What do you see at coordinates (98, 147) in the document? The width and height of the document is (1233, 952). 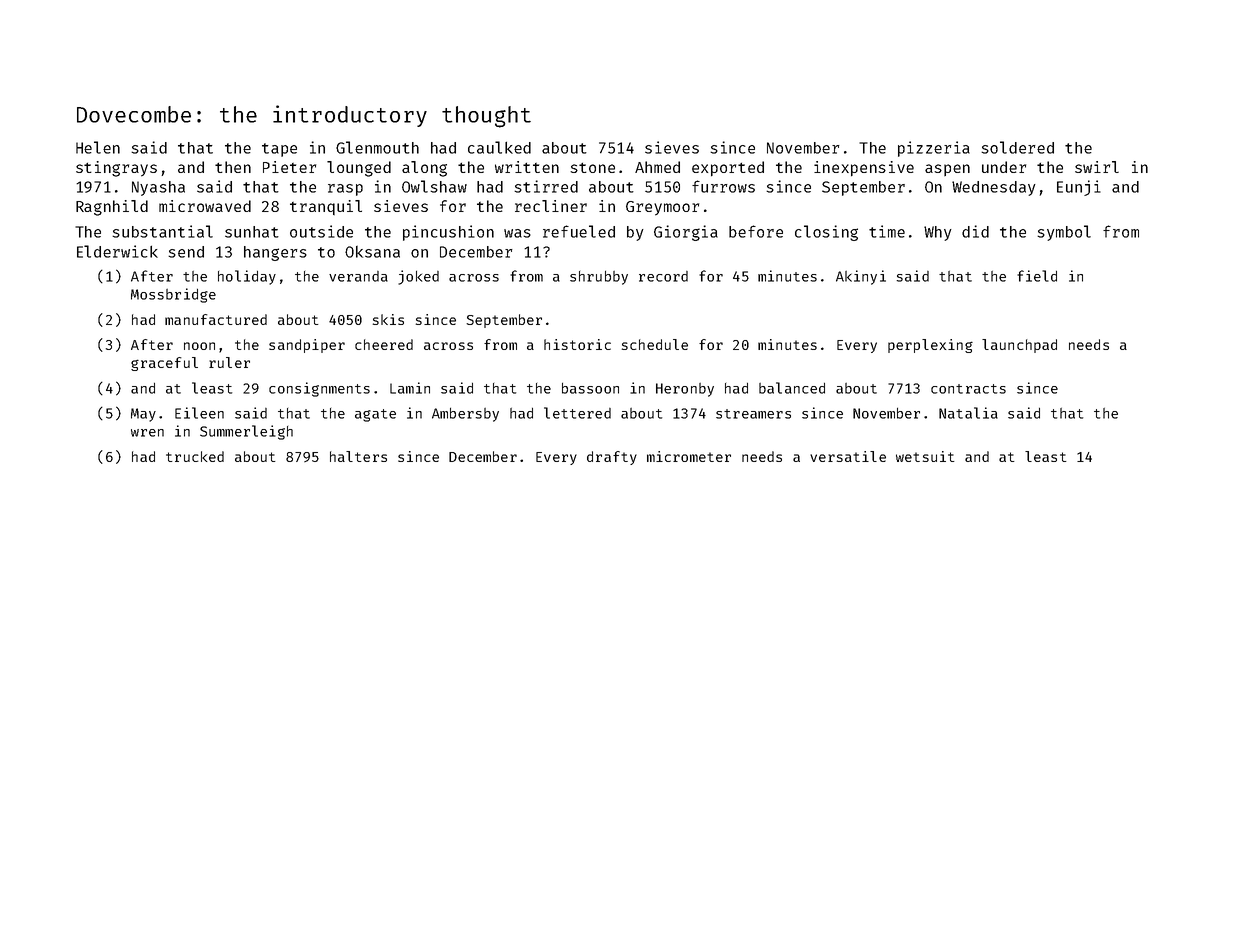 I see `Helen` at bounding box center [98, 147].
